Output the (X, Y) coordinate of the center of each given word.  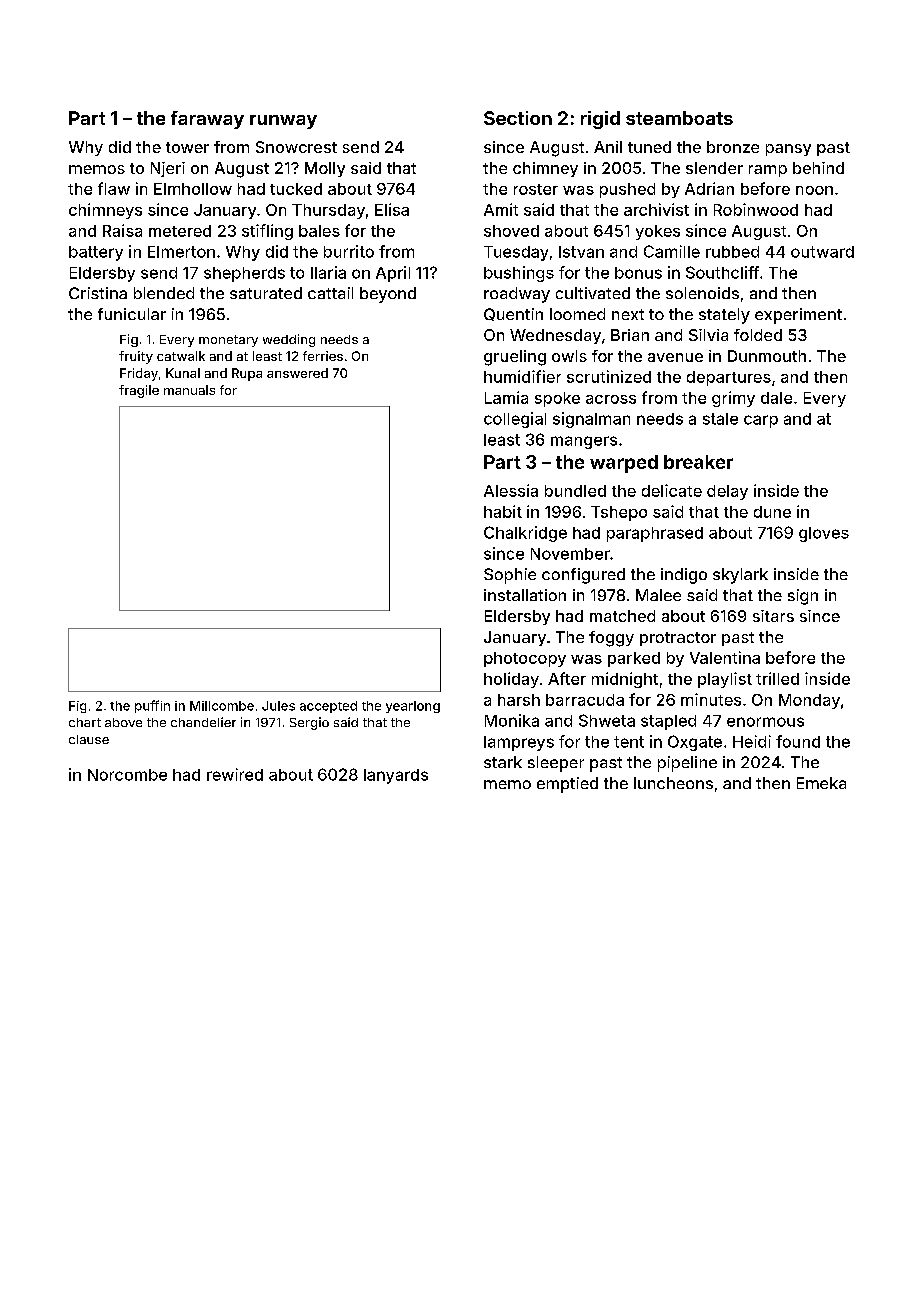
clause (89, 739)
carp (761, 421)
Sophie (510, 576)
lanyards (396, 776)
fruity (136, 357)
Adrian (709, 188)
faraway (207, 120)
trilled (777, 678)
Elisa (392, 209)
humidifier (522, 376)
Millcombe (222, 706)
